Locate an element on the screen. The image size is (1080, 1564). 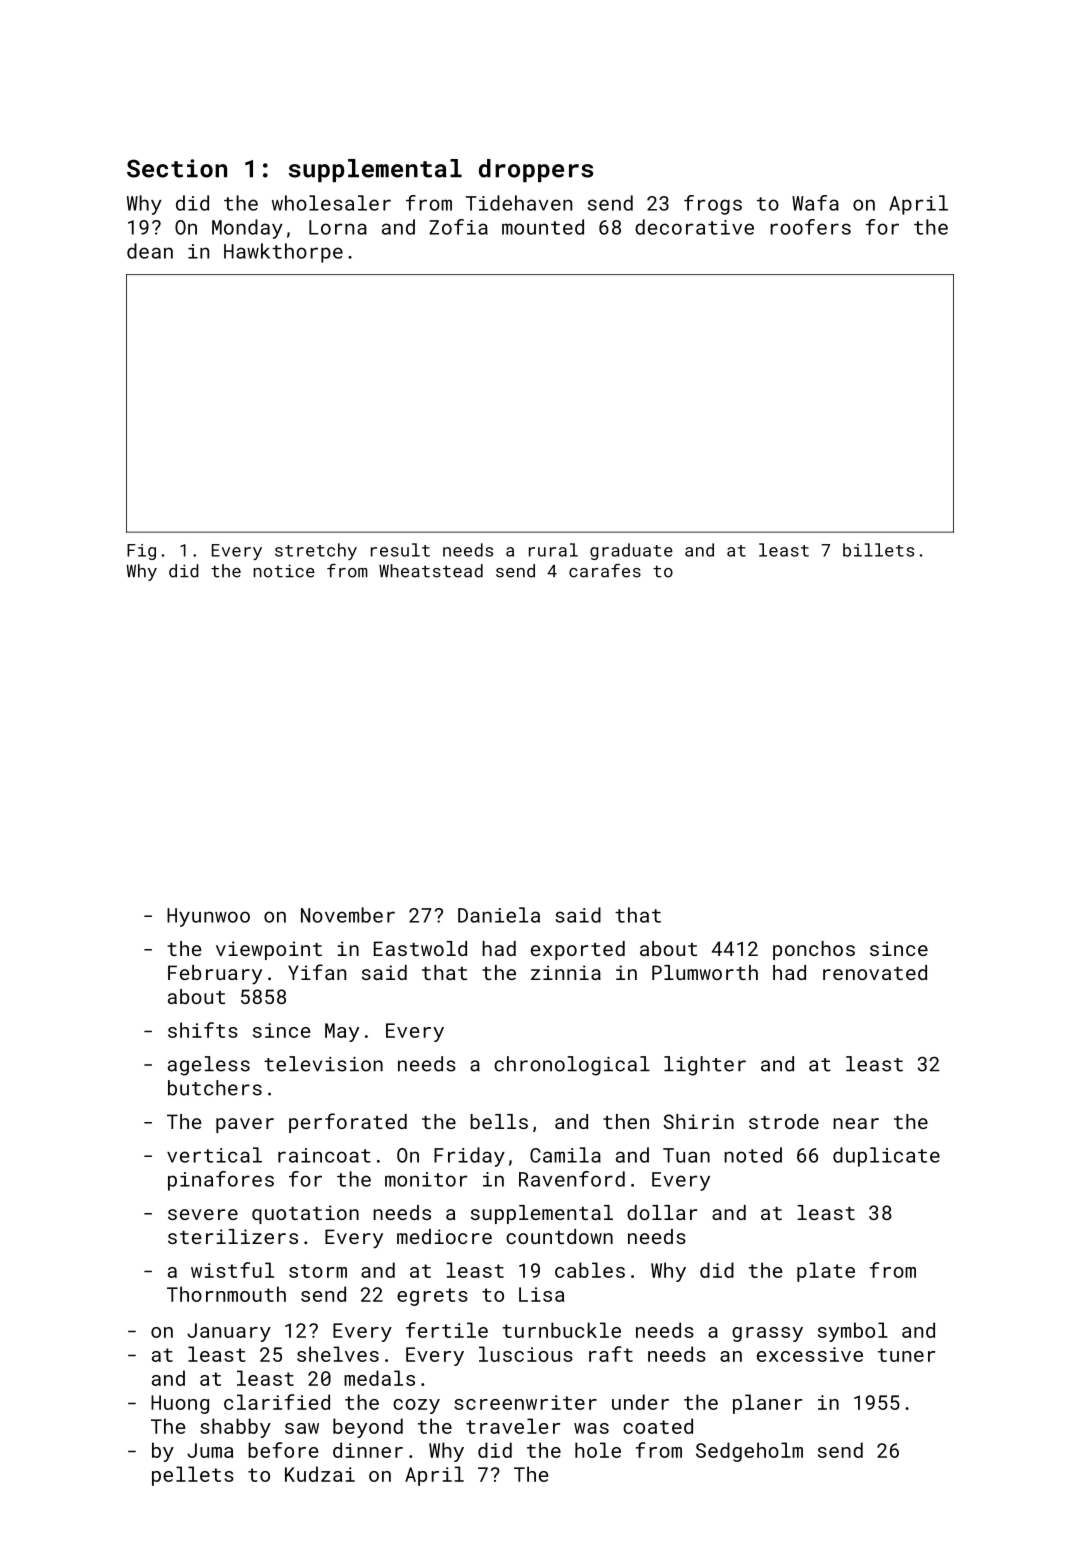
Lorna is located at coordinates (338, 227).
